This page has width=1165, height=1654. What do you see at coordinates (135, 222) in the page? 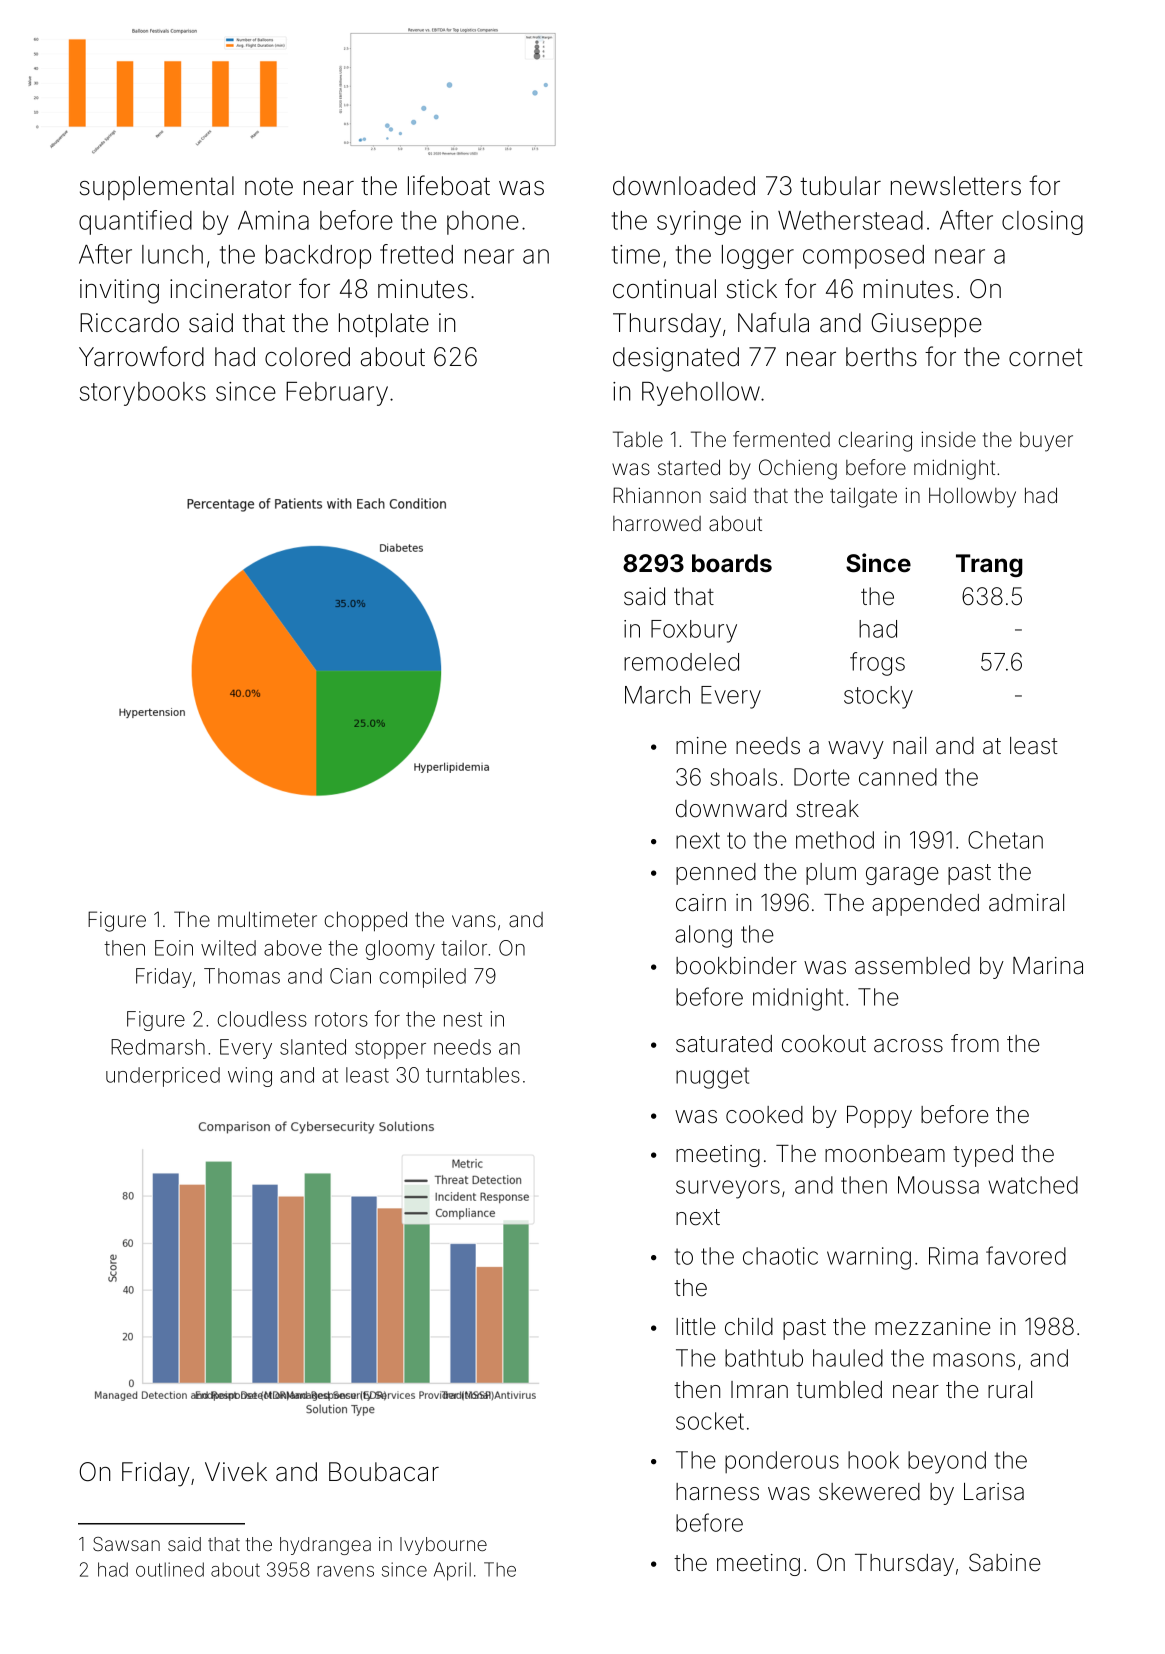
I see `quantified` at bounding box center [135, 222].
